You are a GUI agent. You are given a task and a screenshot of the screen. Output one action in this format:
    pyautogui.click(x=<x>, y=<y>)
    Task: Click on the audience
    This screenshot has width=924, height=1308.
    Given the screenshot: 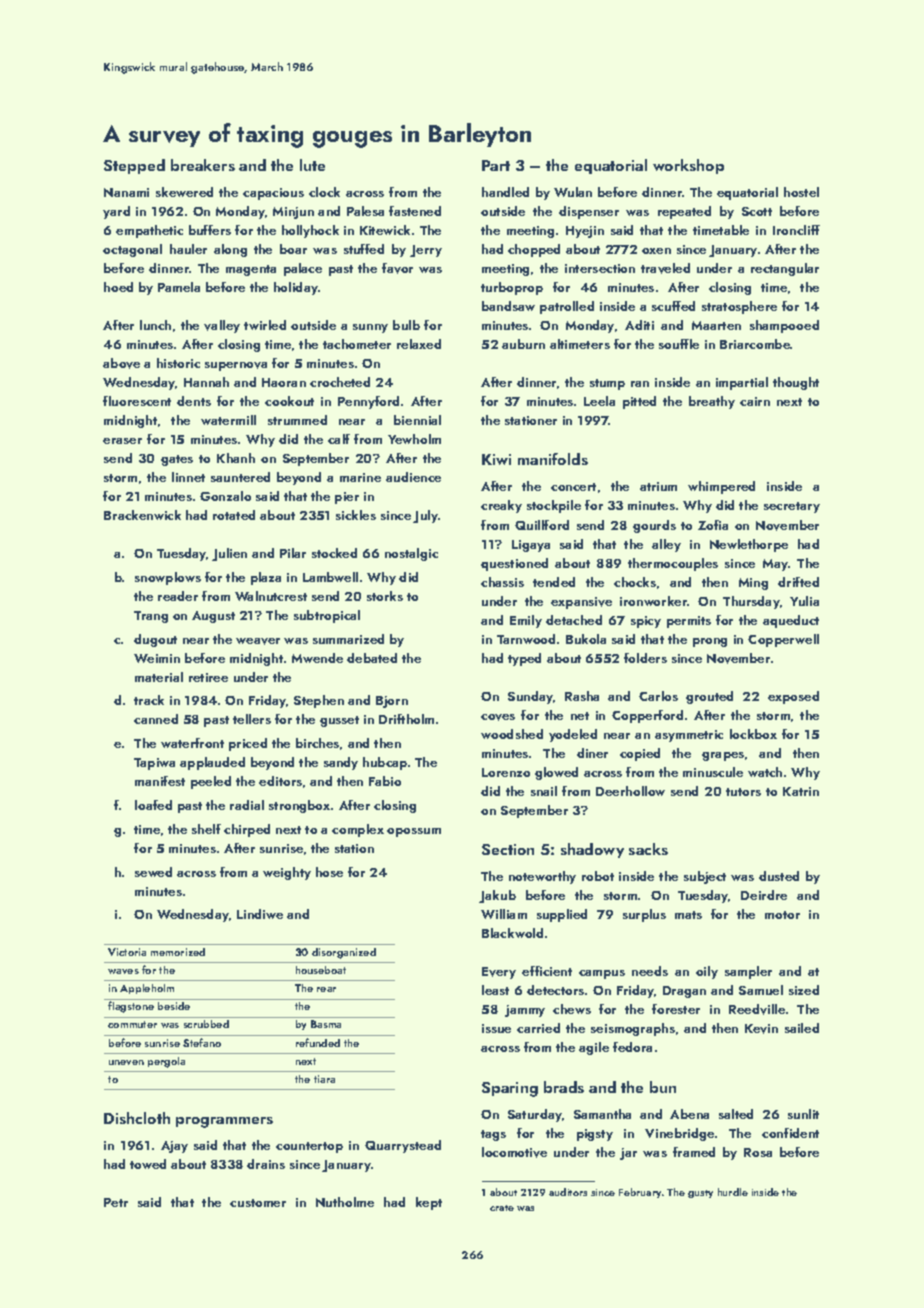 What is the action you would take?
    pyautogui.click(x=413, y=477)
